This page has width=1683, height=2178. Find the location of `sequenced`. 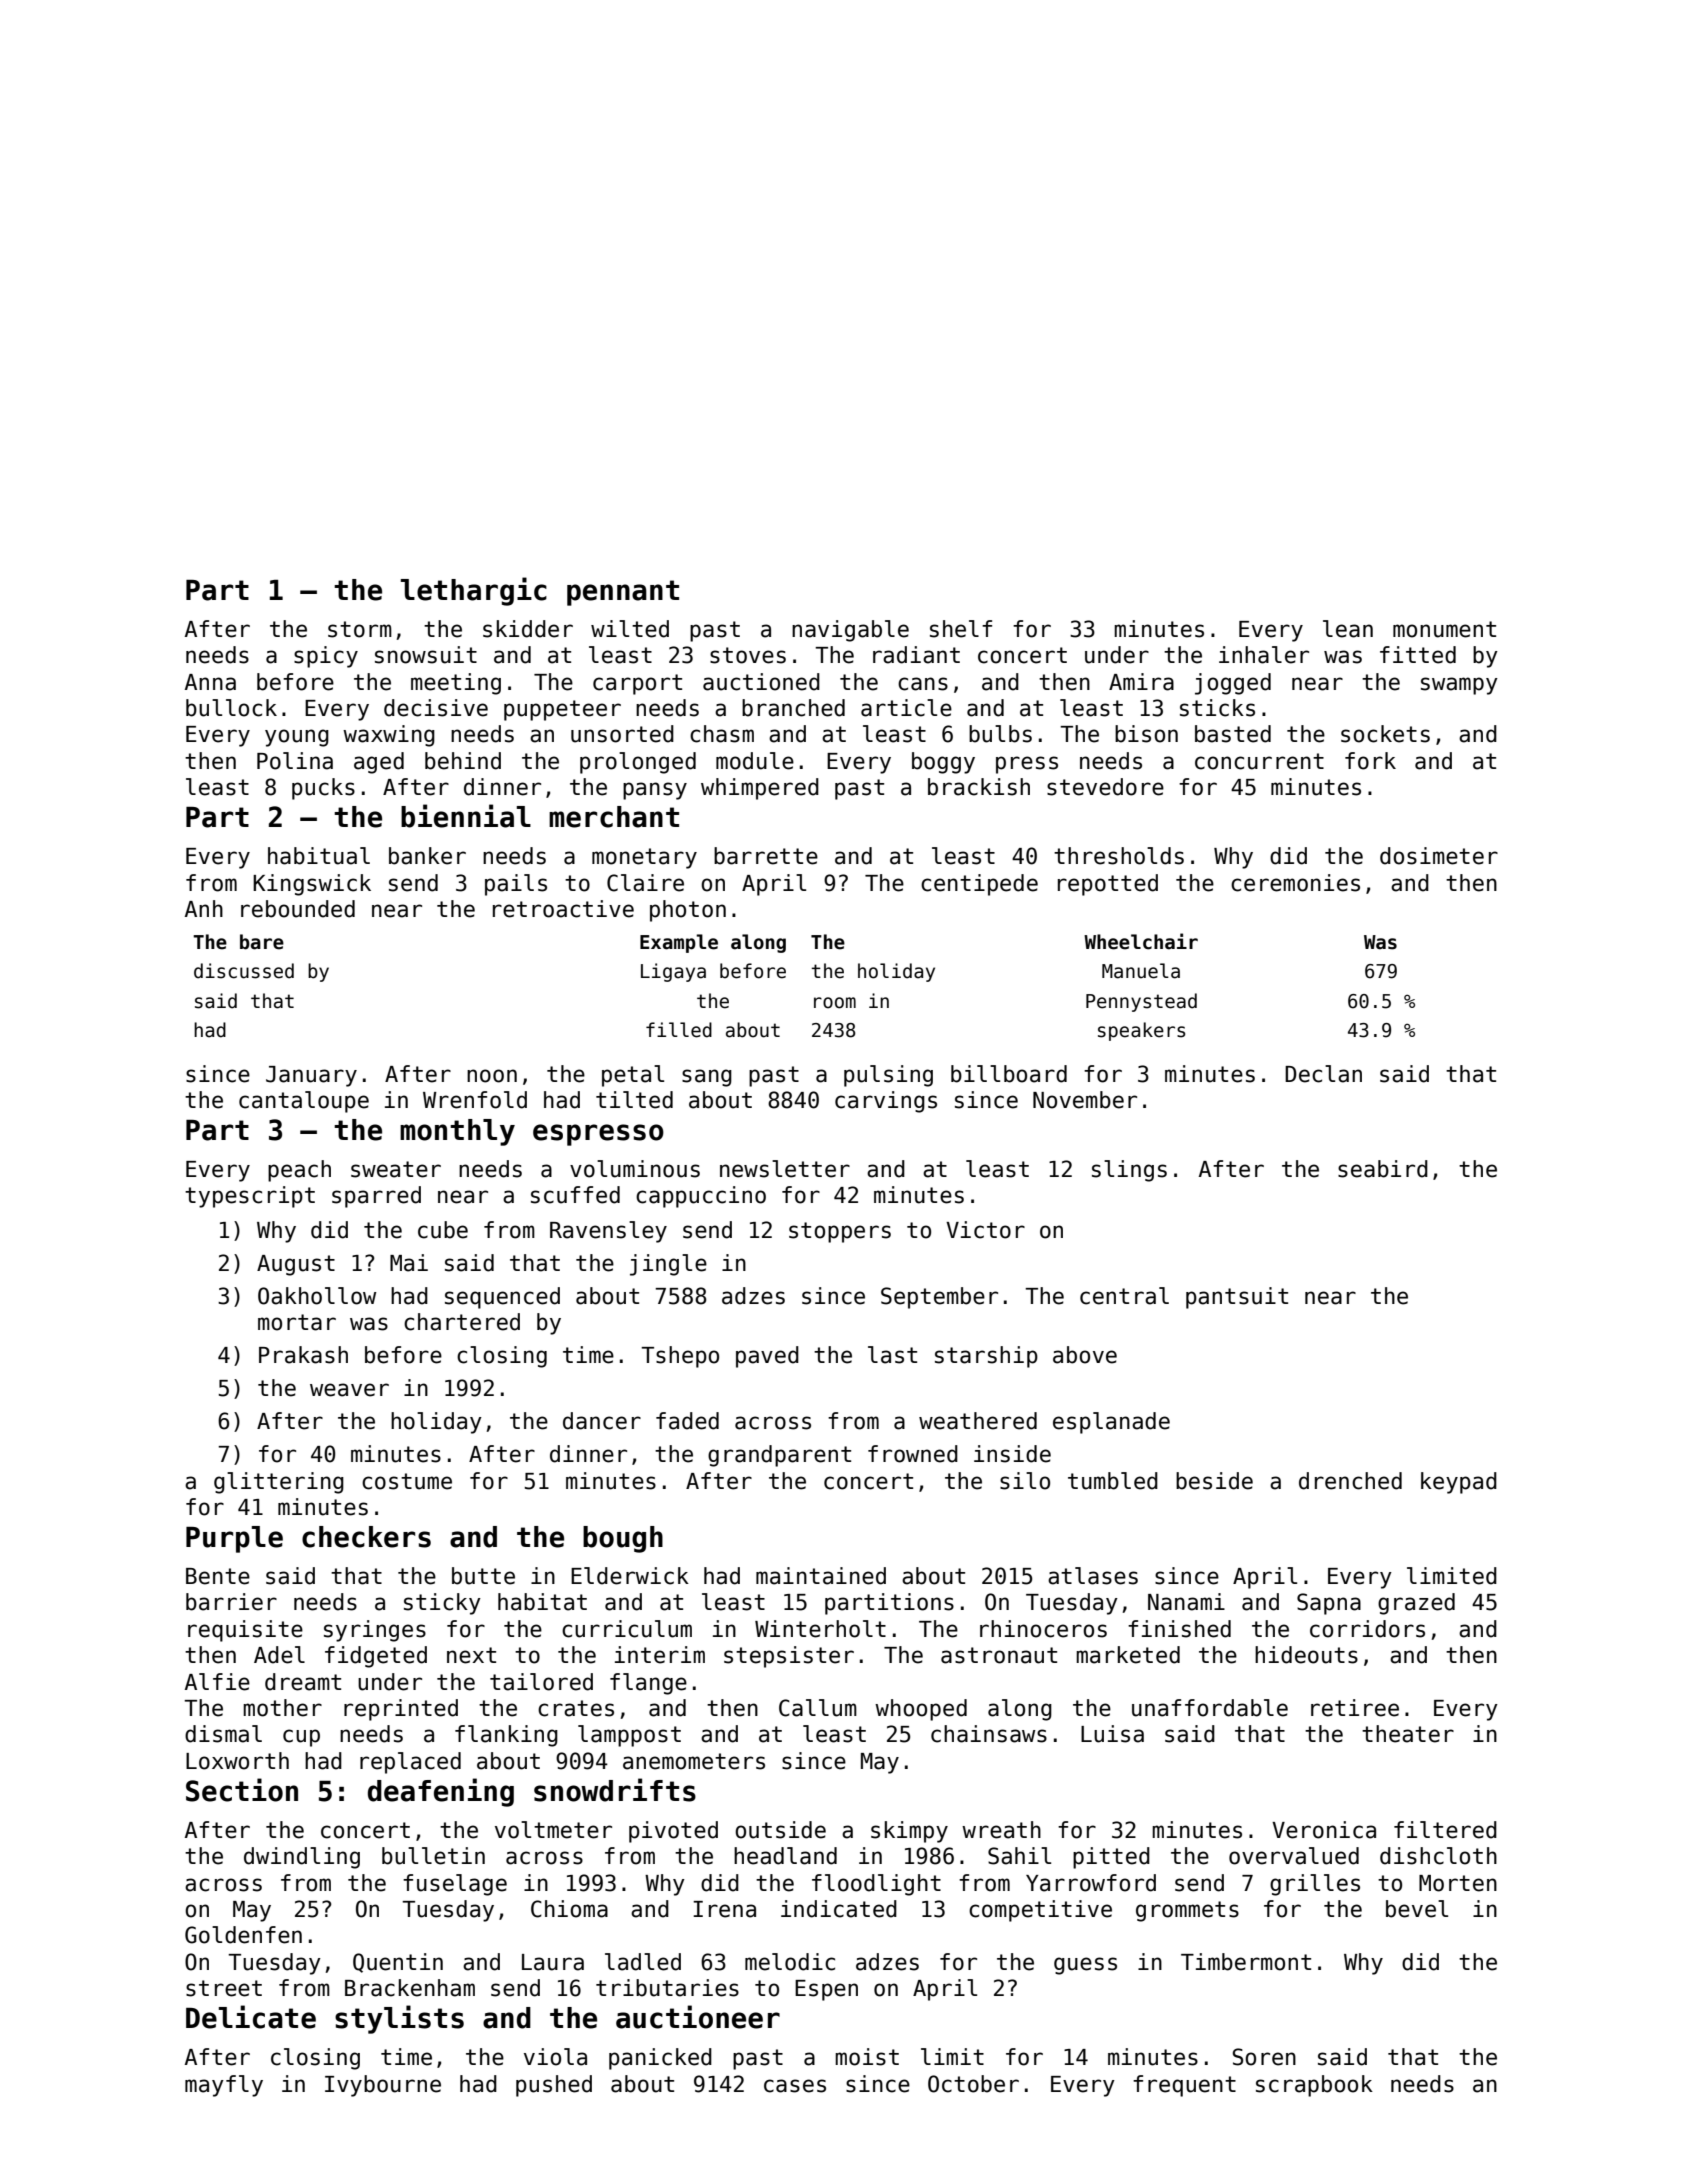

sequenced is located at coordinates (502, 1298).
